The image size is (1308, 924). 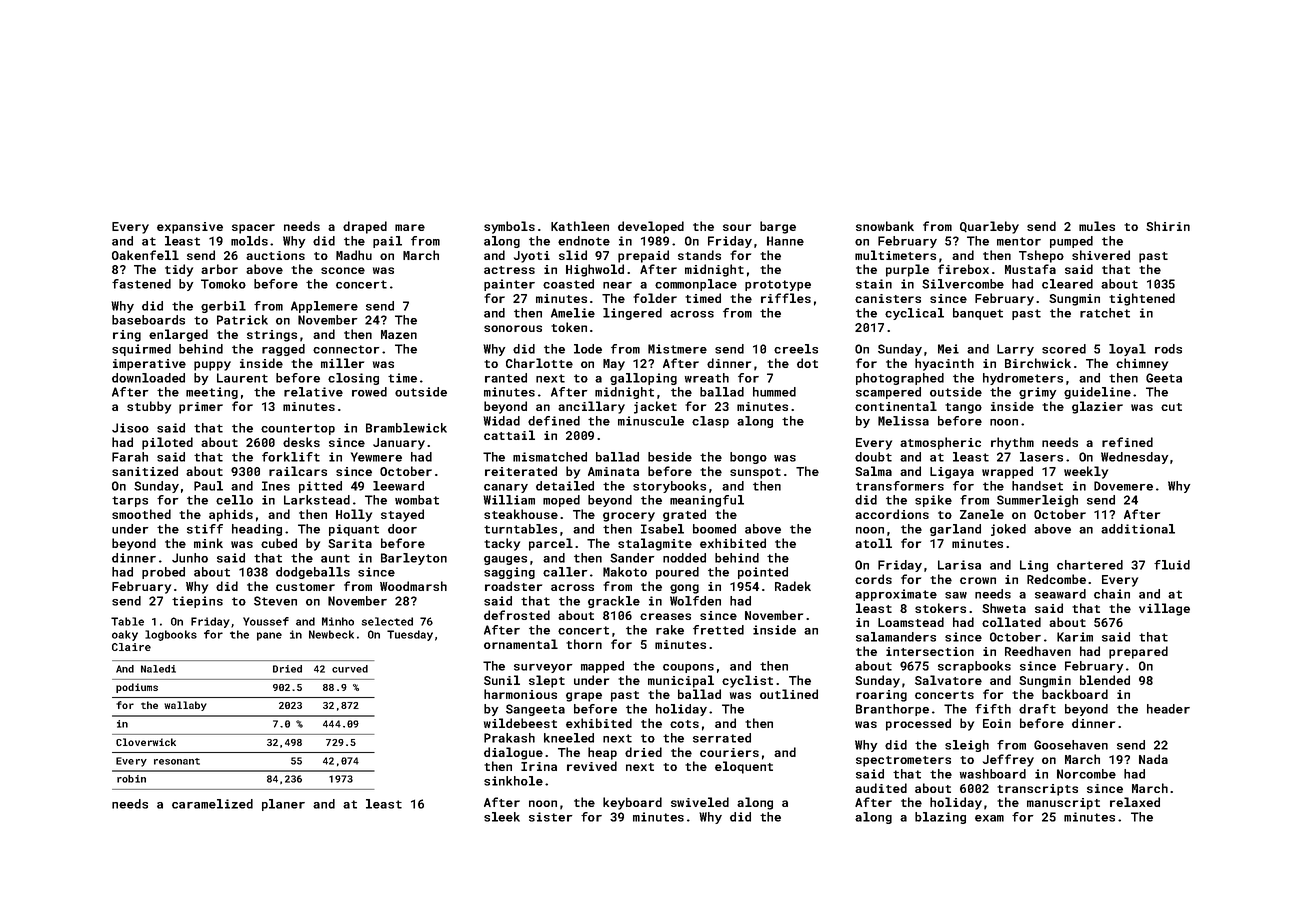 What do you see at coordinates (1090, 565) in the screenshot?
I see `chartered` at bounding box center [1090, 565].
